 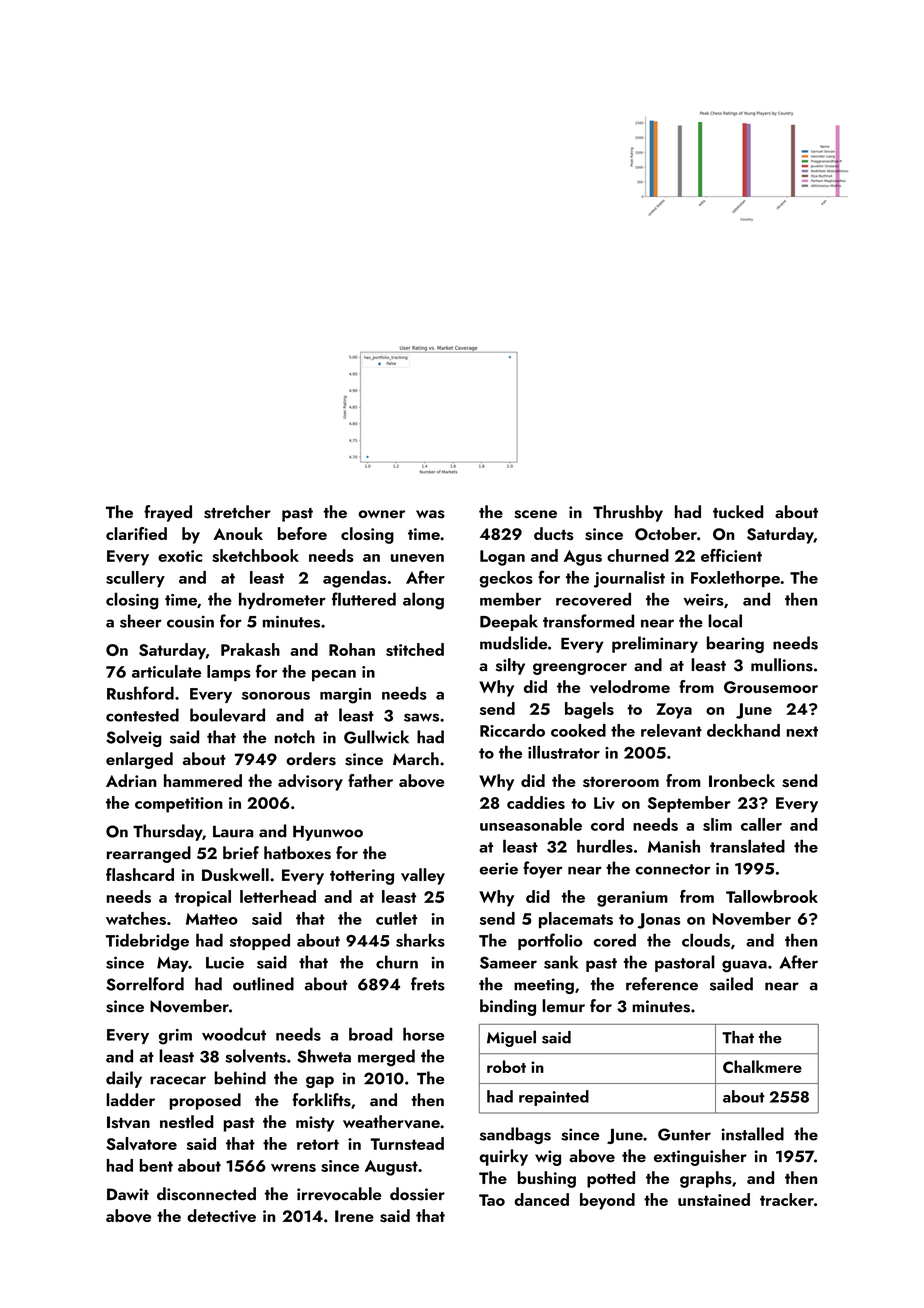 I want to click on caller, so click(x=761, y=824).
